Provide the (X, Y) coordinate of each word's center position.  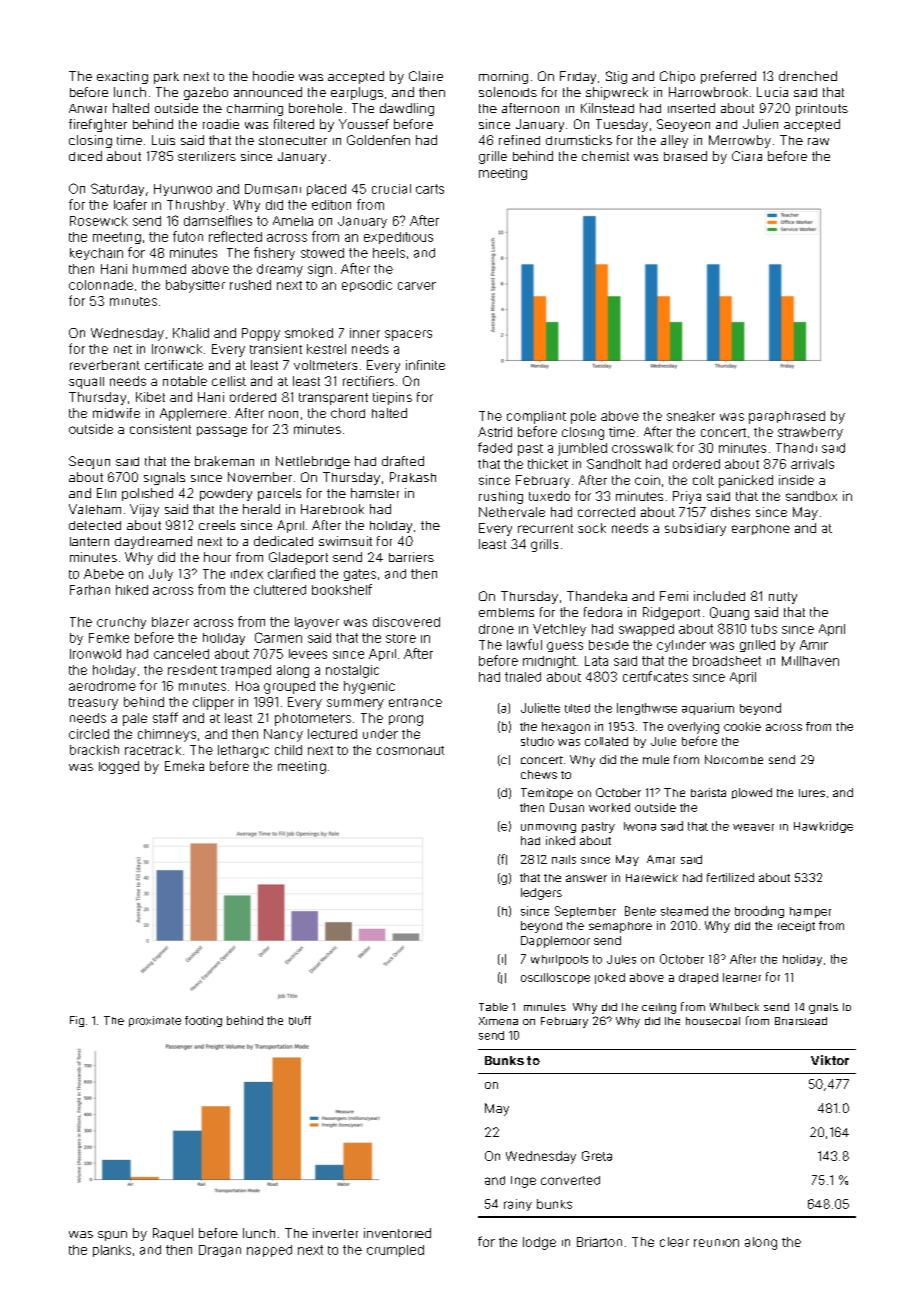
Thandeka (597, 596)
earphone (761, 529)
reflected (235, 236)
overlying (693, 728)
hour (217, 557)
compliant (536, 417)
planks (112, 1251)
